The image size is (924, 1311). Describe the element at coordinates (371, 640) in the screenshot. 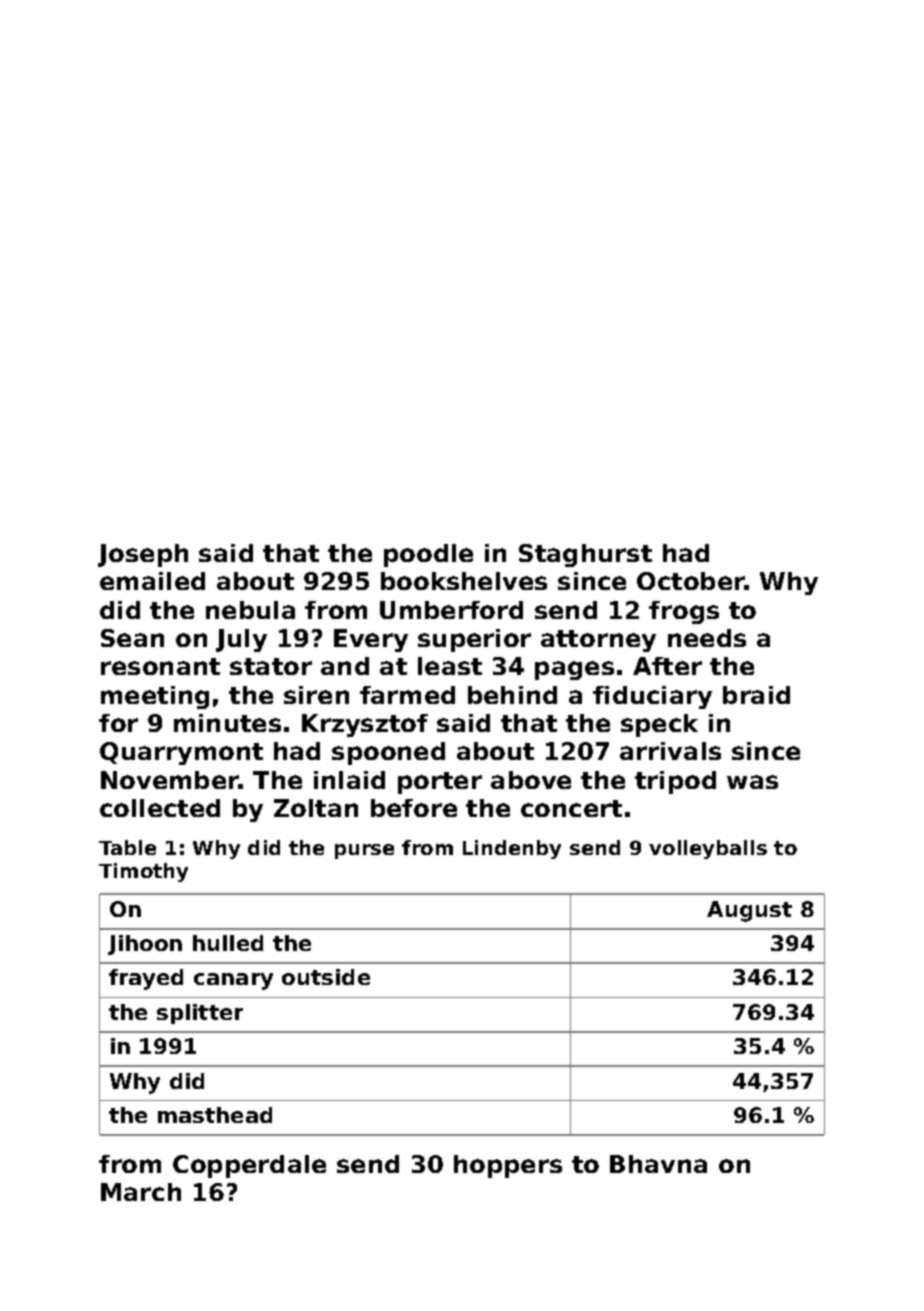

I see `Every` at that location.
